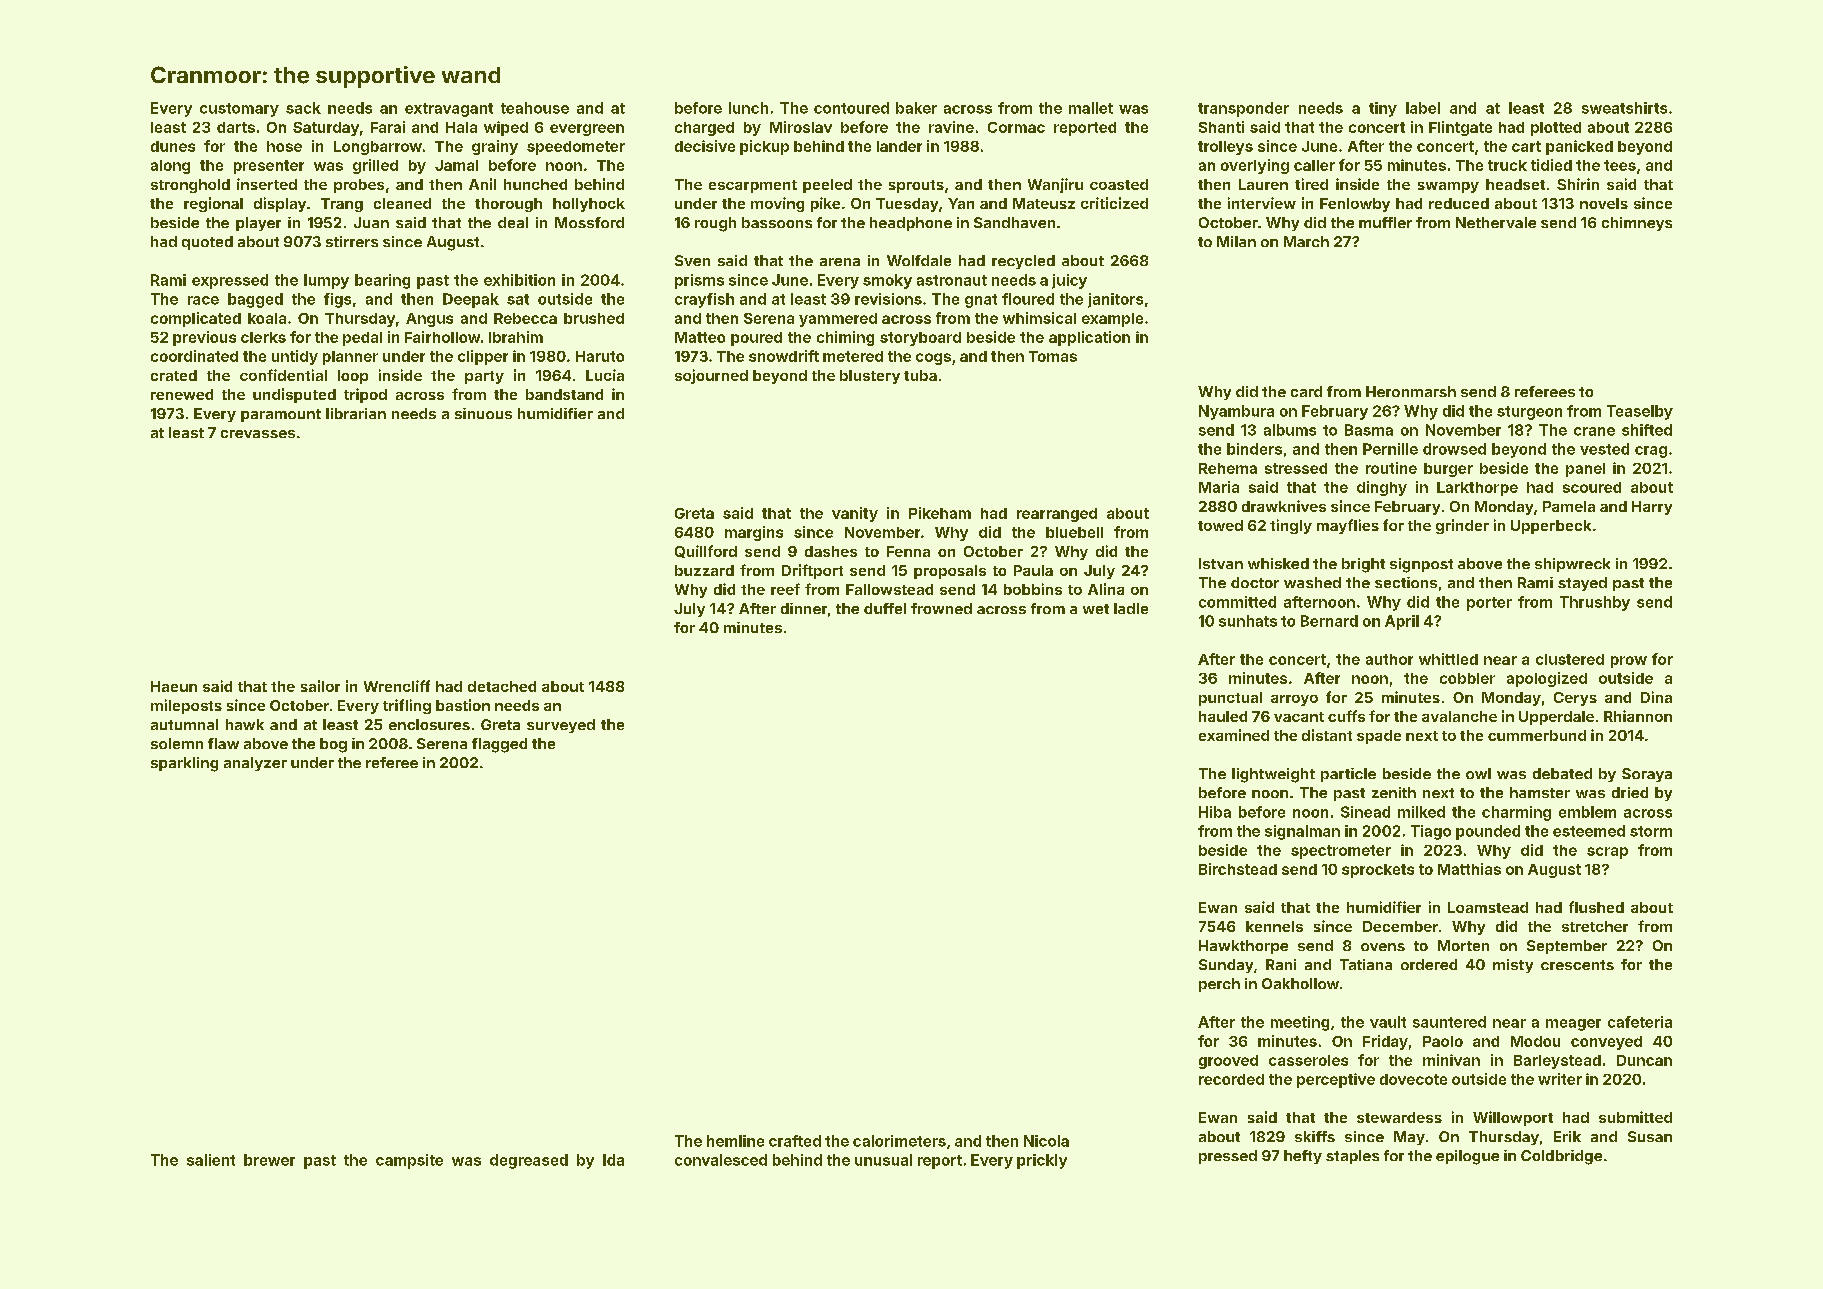 The width and height of the image is (1823, 1289). Describe the element at coordinates (1547, 679) in the image. I see `apologized` at that location.
